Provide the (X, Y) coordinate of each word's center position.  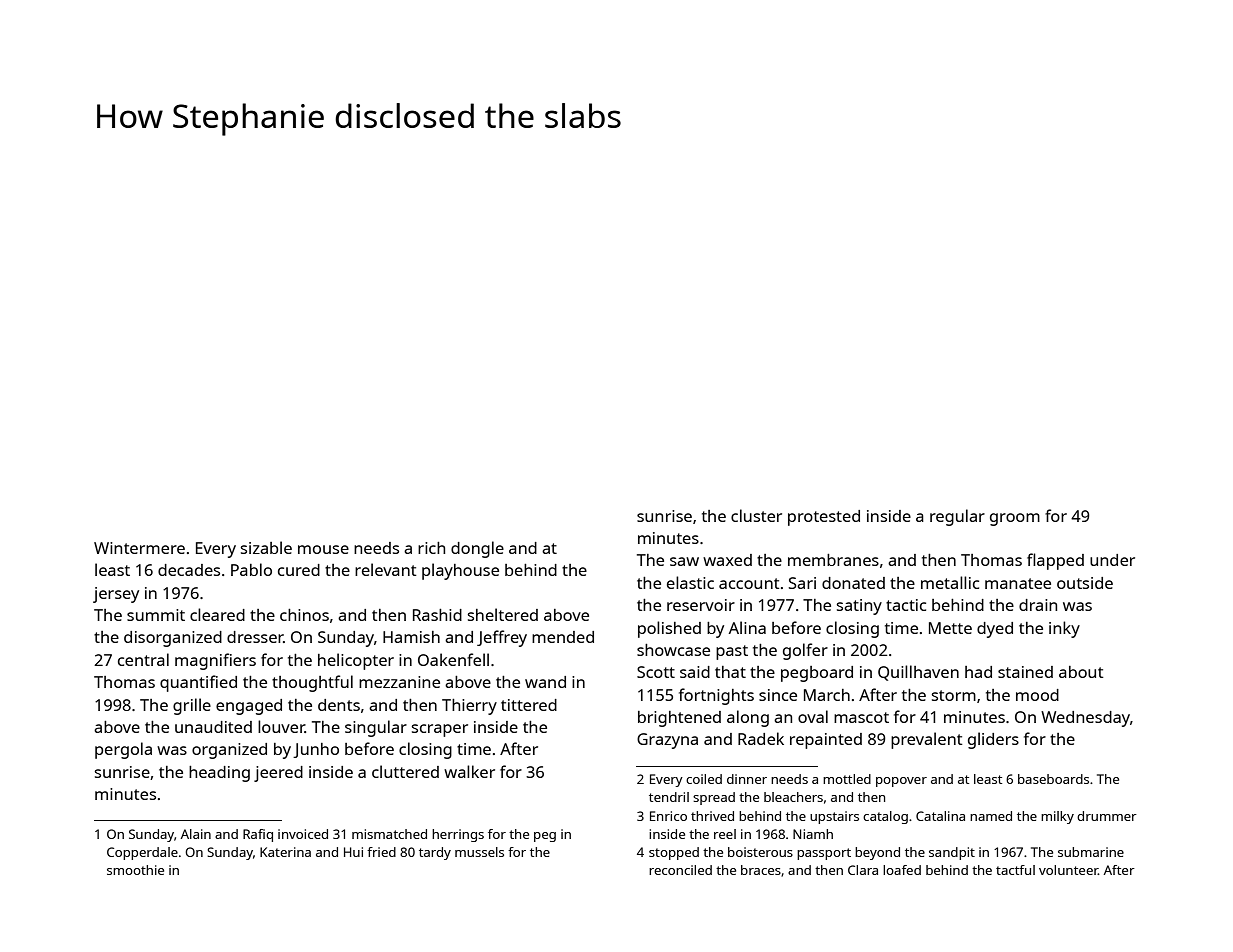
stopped (674, 853)
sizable (266, 547)
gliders (993, 740)
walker (469, 771)
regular (957, 517)
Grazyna (667, 741)
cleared (217, 614)
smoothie (135, 870)
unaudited (213, 727)
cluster (756, 515)
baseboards (1053, 779)
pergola (123, 750)
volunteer (1068, 870)
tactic (906, 605)
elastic (690, 582)
